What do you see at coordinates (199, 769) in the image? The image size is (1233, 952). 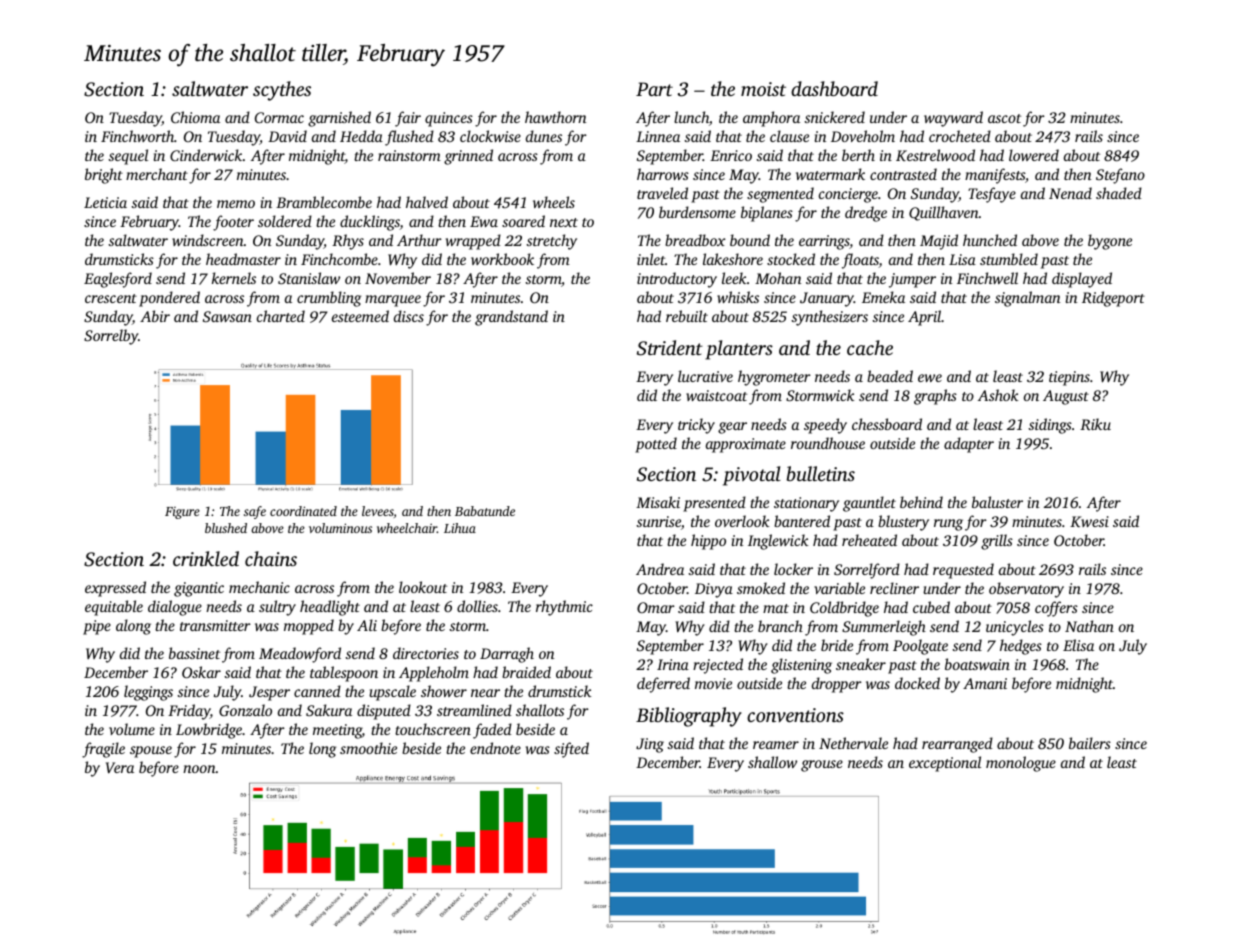 I see `noon` at bounding box center [199, 769].
